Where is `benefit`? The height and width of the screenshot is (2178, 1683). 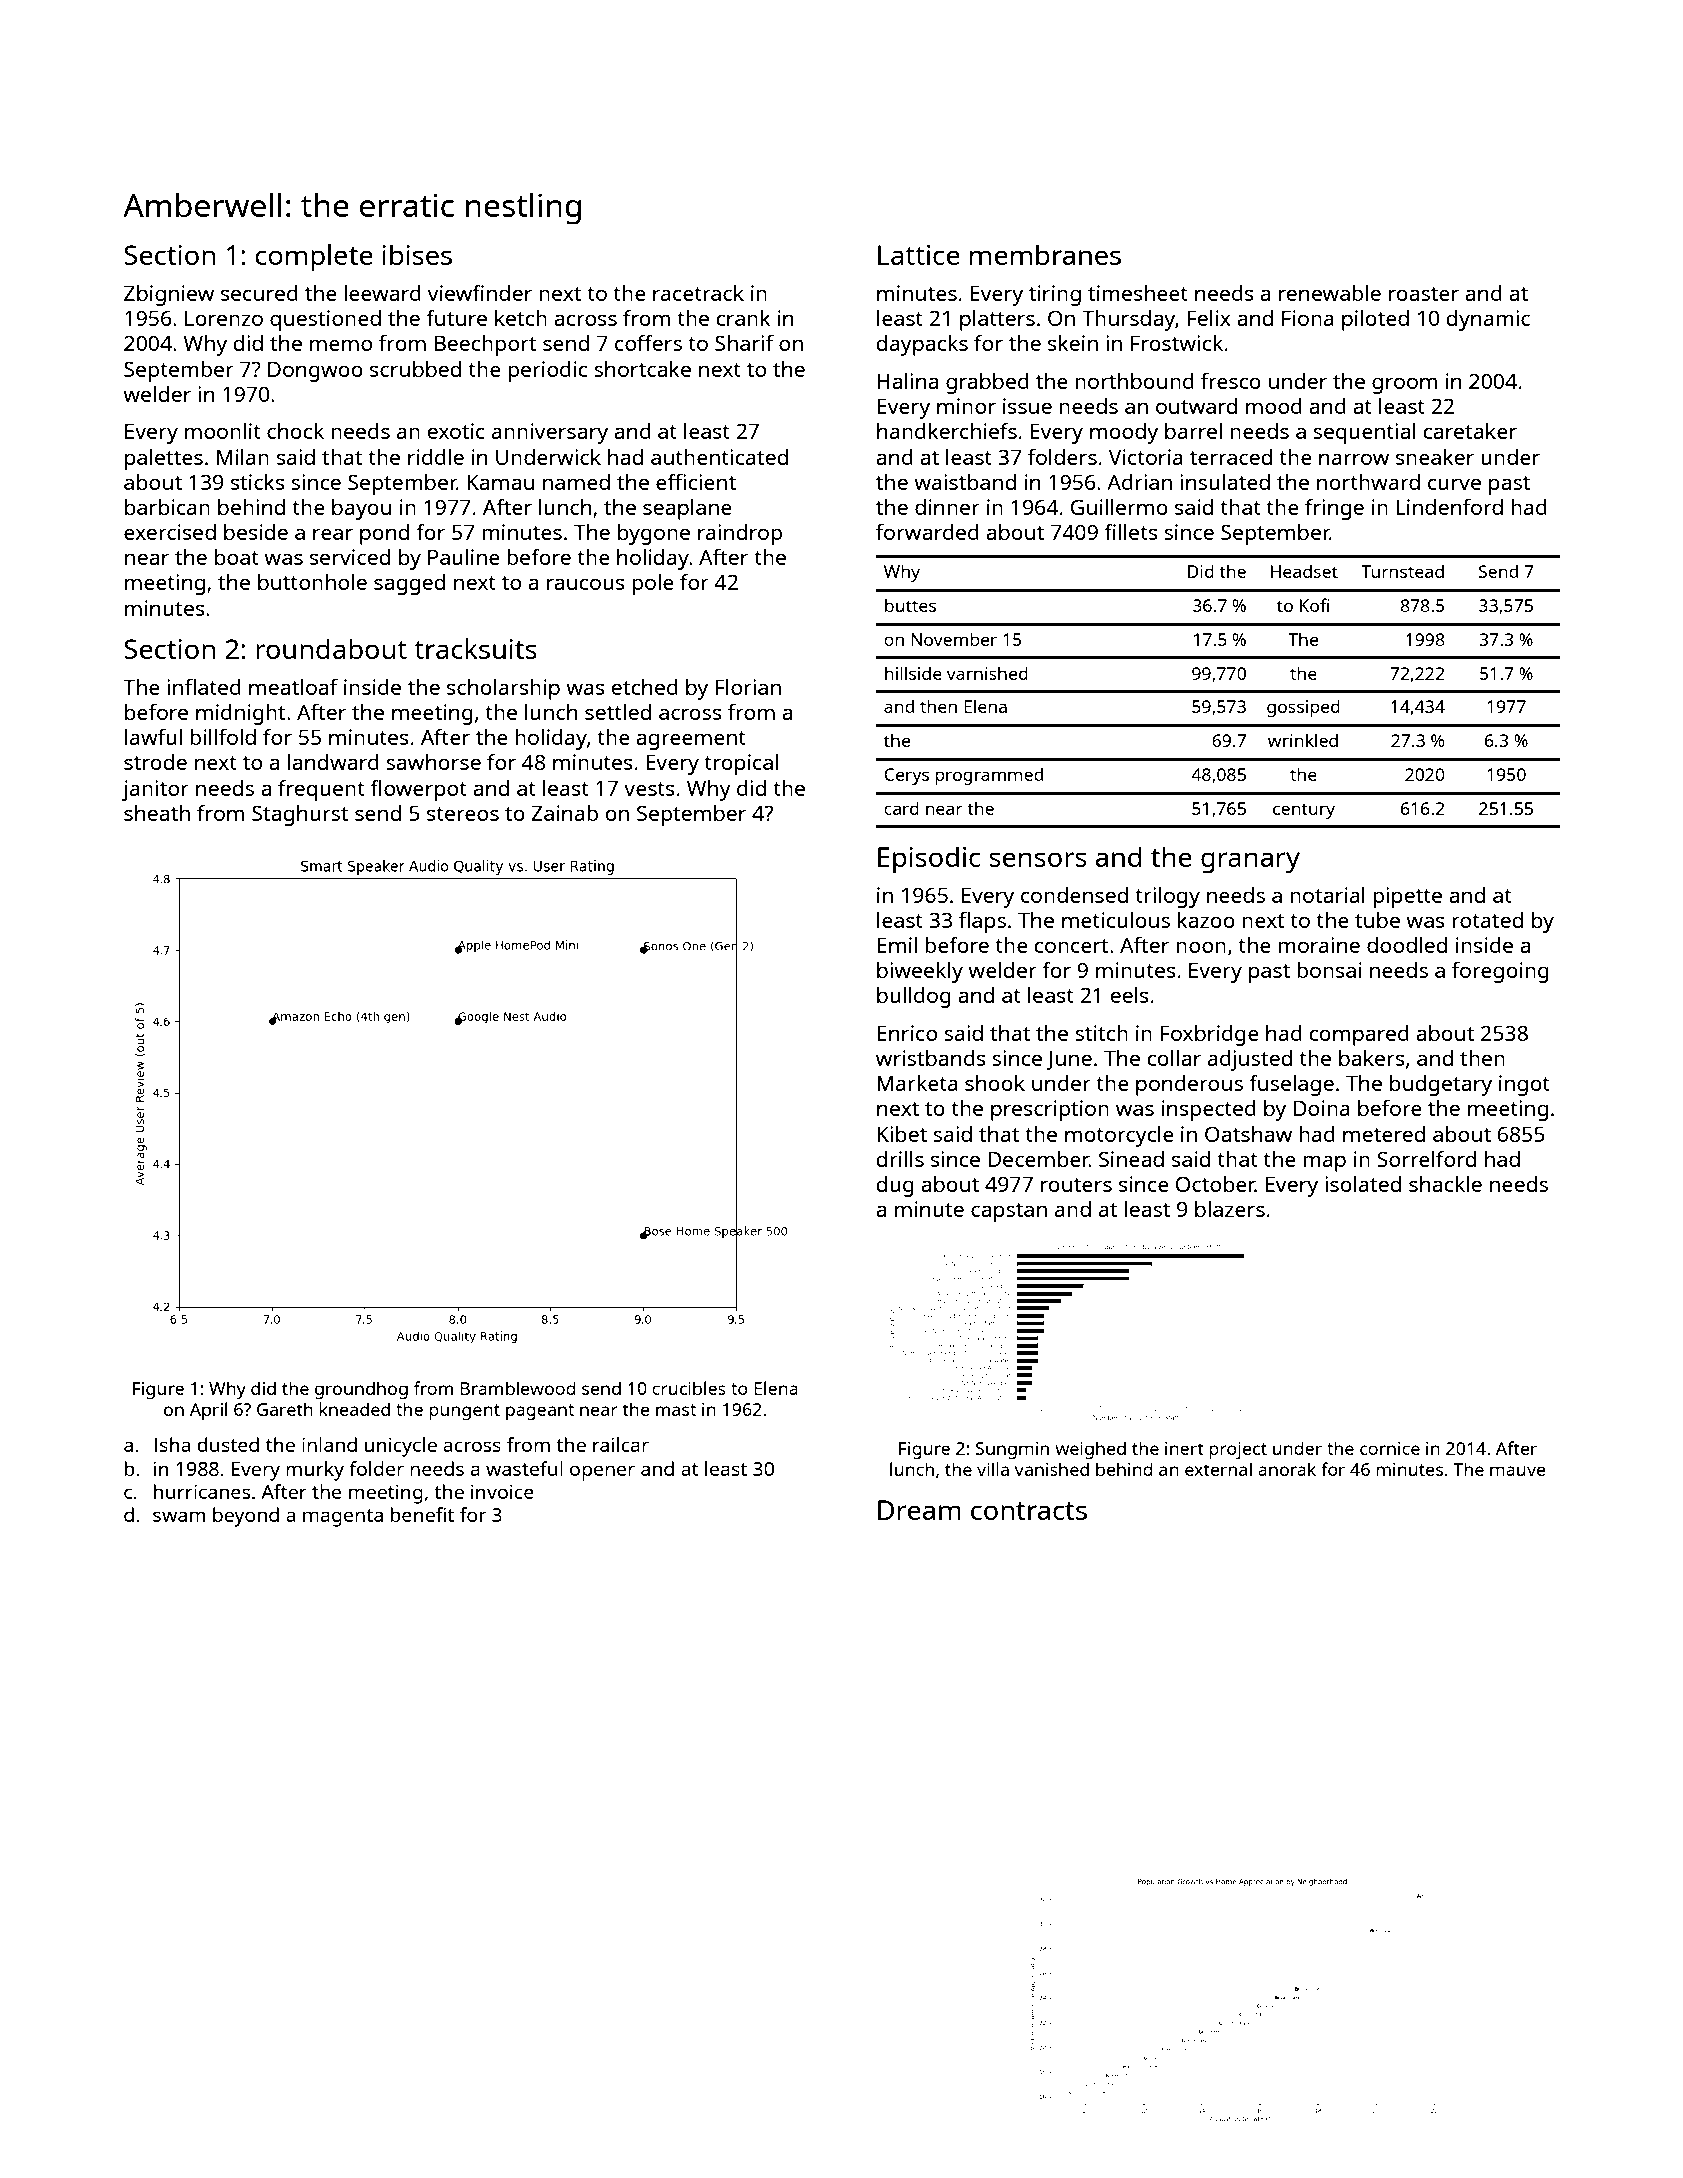 benefit is located at coordinates (422, 1514).
